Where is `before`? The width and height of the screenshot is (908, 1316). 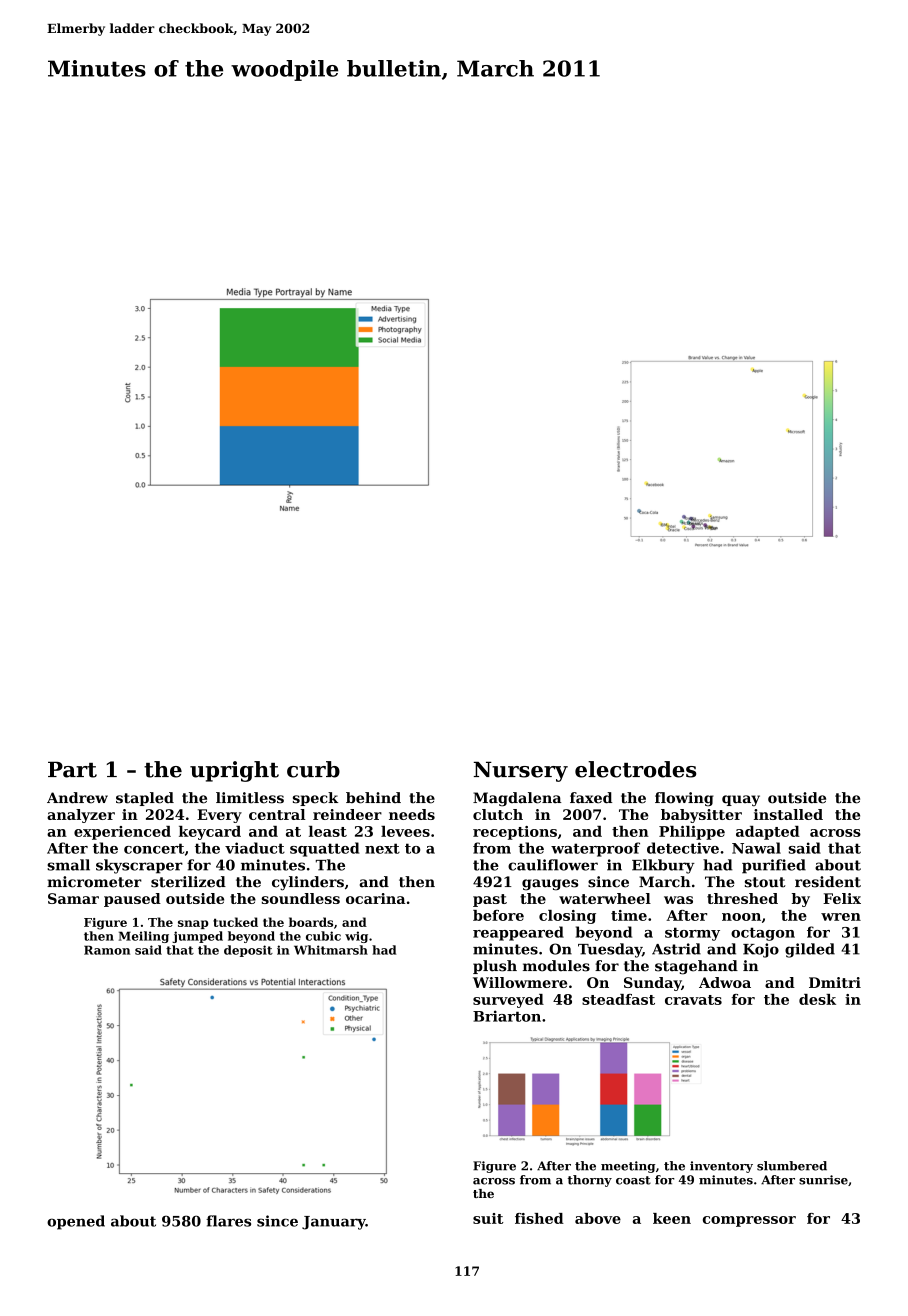 before is located at coordinates (498, 915).
